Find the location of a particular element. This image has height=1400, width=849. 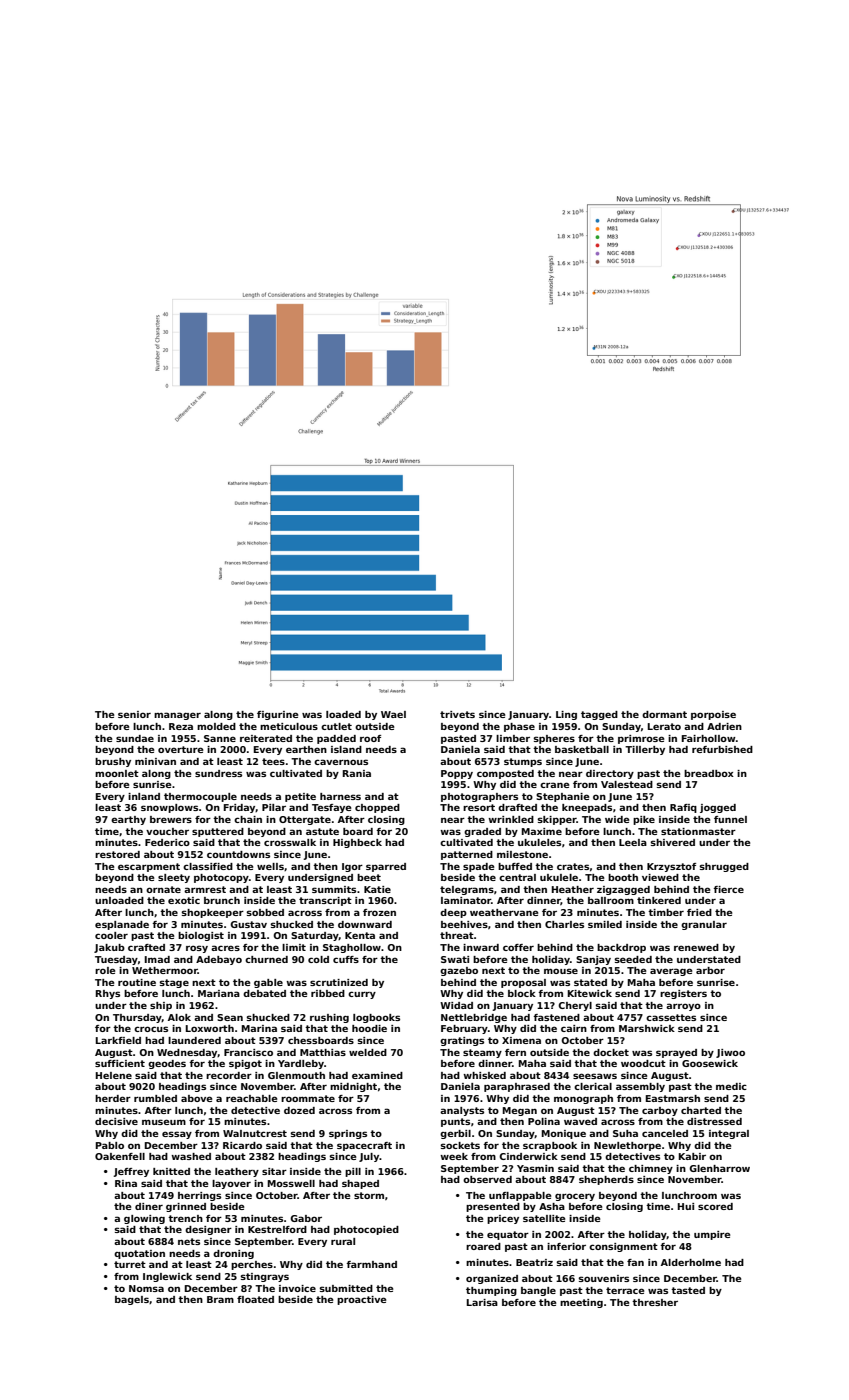

Staghollow is located at coordinates (352, 948).
